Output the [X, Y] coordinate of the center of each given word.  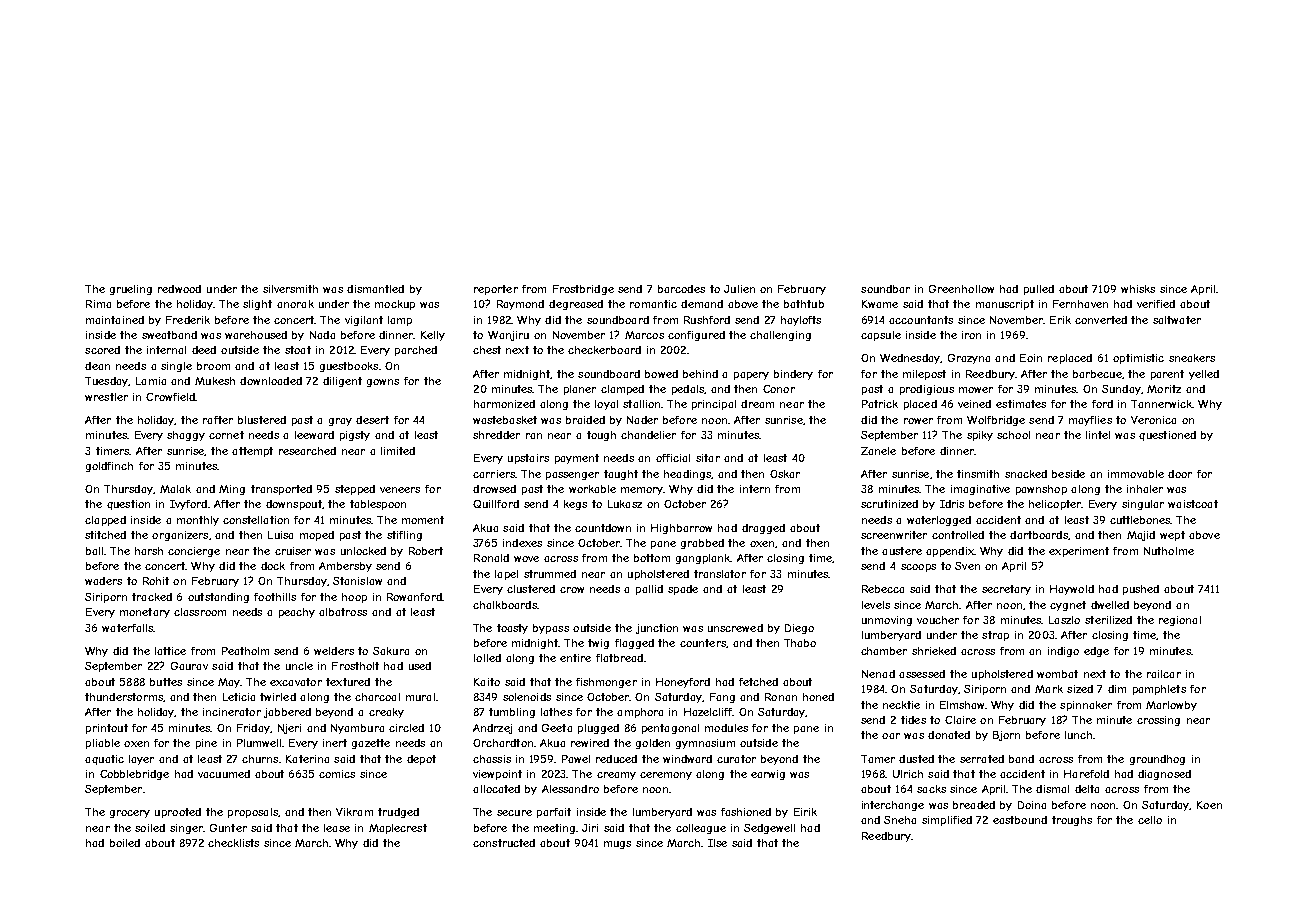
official [673, 458]
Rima [98, 304]
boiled [125, 843]
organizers [180, 536]
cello [1150, 820]
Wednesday [910, 359]
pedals [688, 390]
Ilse [717, 843]
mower [976, 390]
